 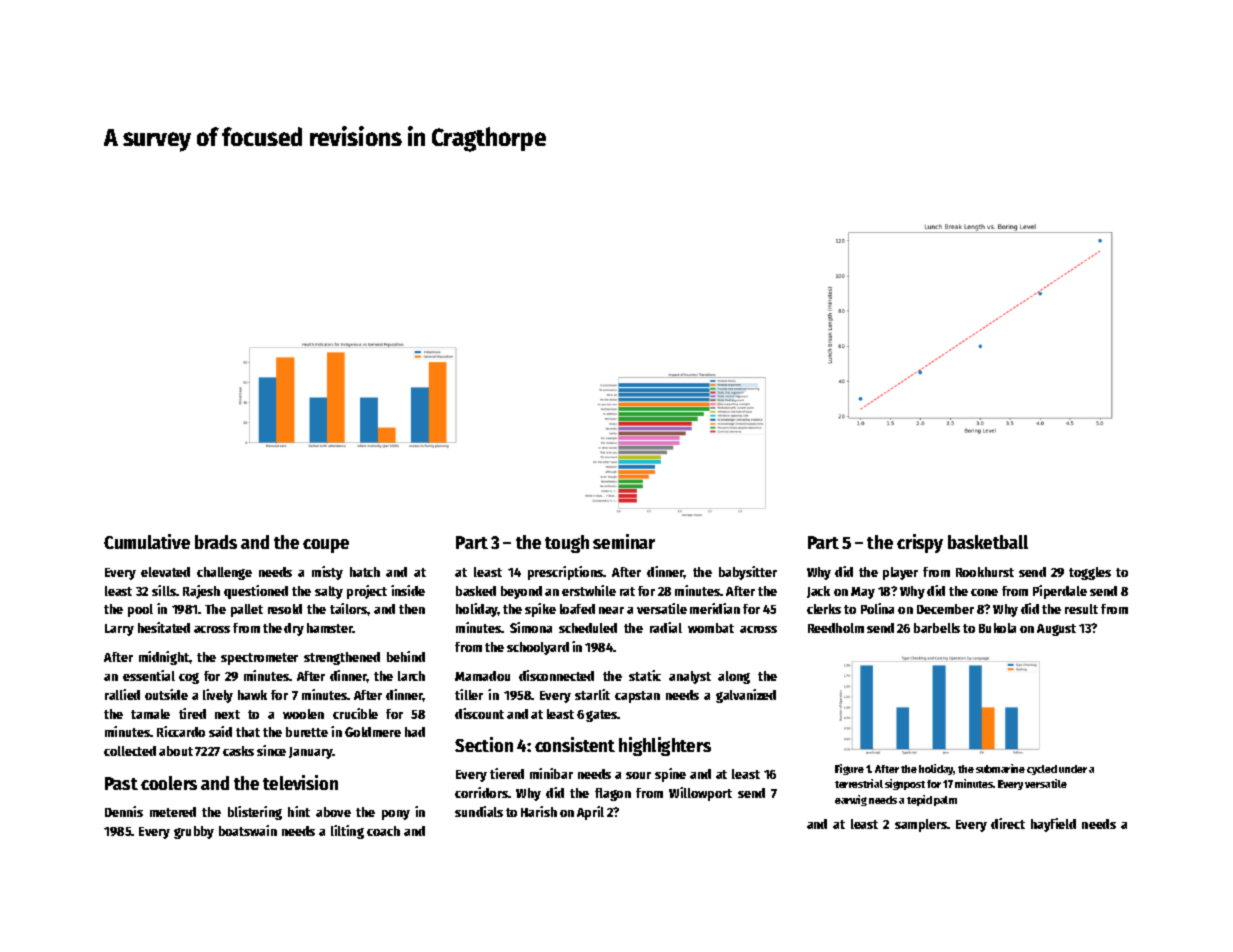 I want to click on Piperdale, so click(x=1060, y=592).
